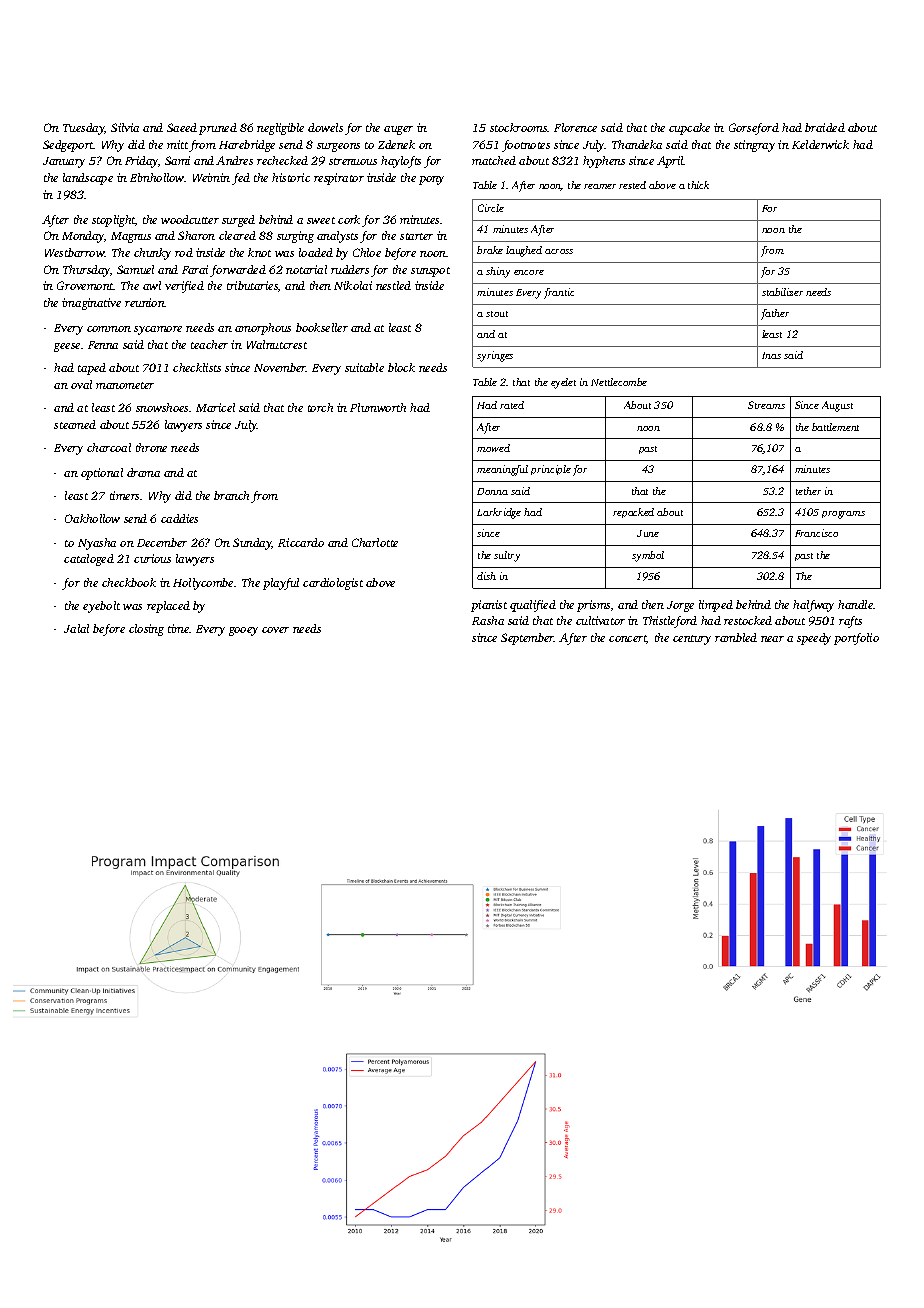 Image resolution: width=924 pixels, height=1308 pixels. What do you see at coordinates (103, 345) in the image?
I see `Fenna` at bounding box center [103, 345].
